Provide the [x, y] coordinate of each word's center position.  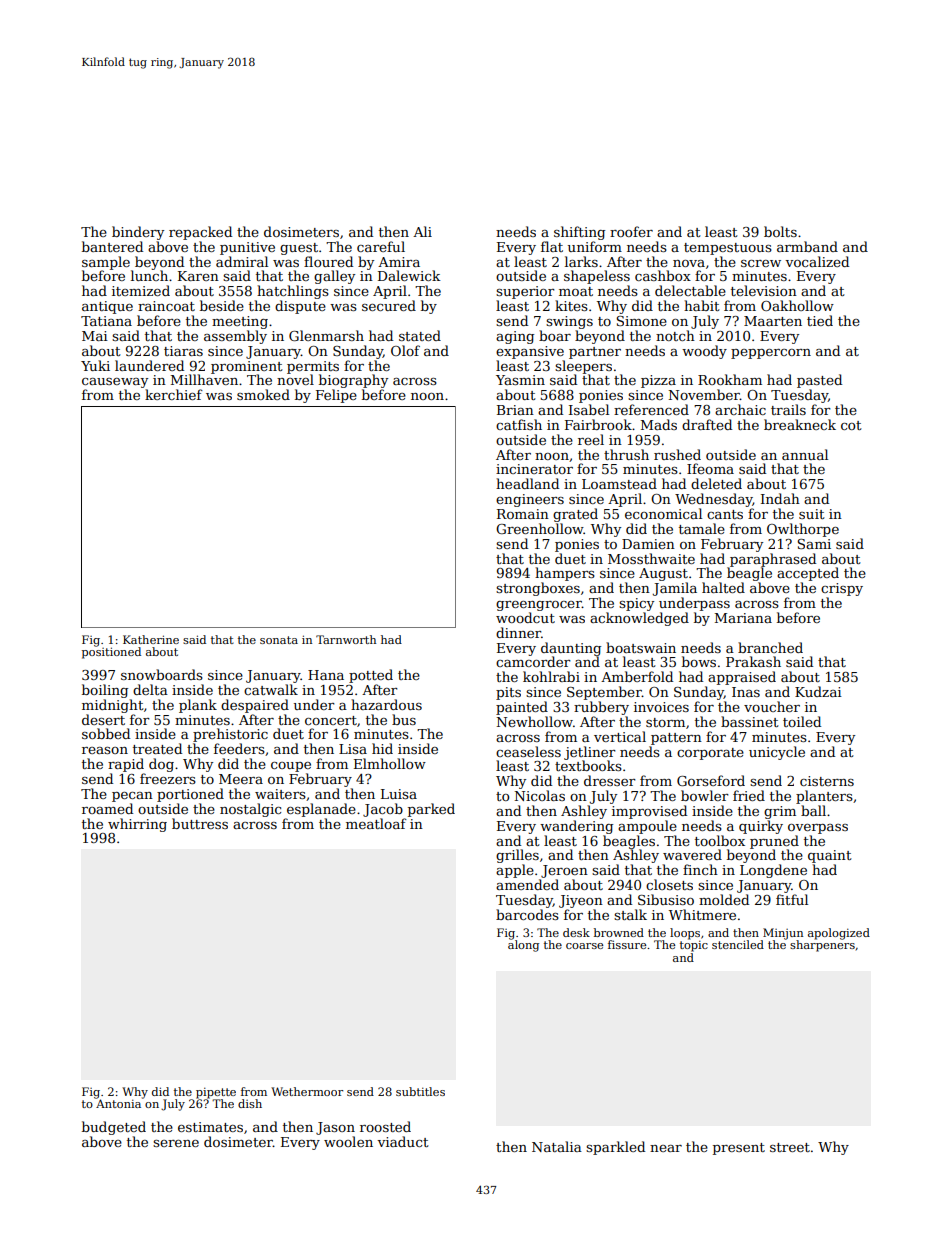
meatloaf [376, 823]
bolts [780, 231]
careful [381, 246]
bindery [138, 233]
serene [176, 1143]
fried [749, 795]
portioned [190, 795]
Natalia [557, 1146]
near [666, 1148]
